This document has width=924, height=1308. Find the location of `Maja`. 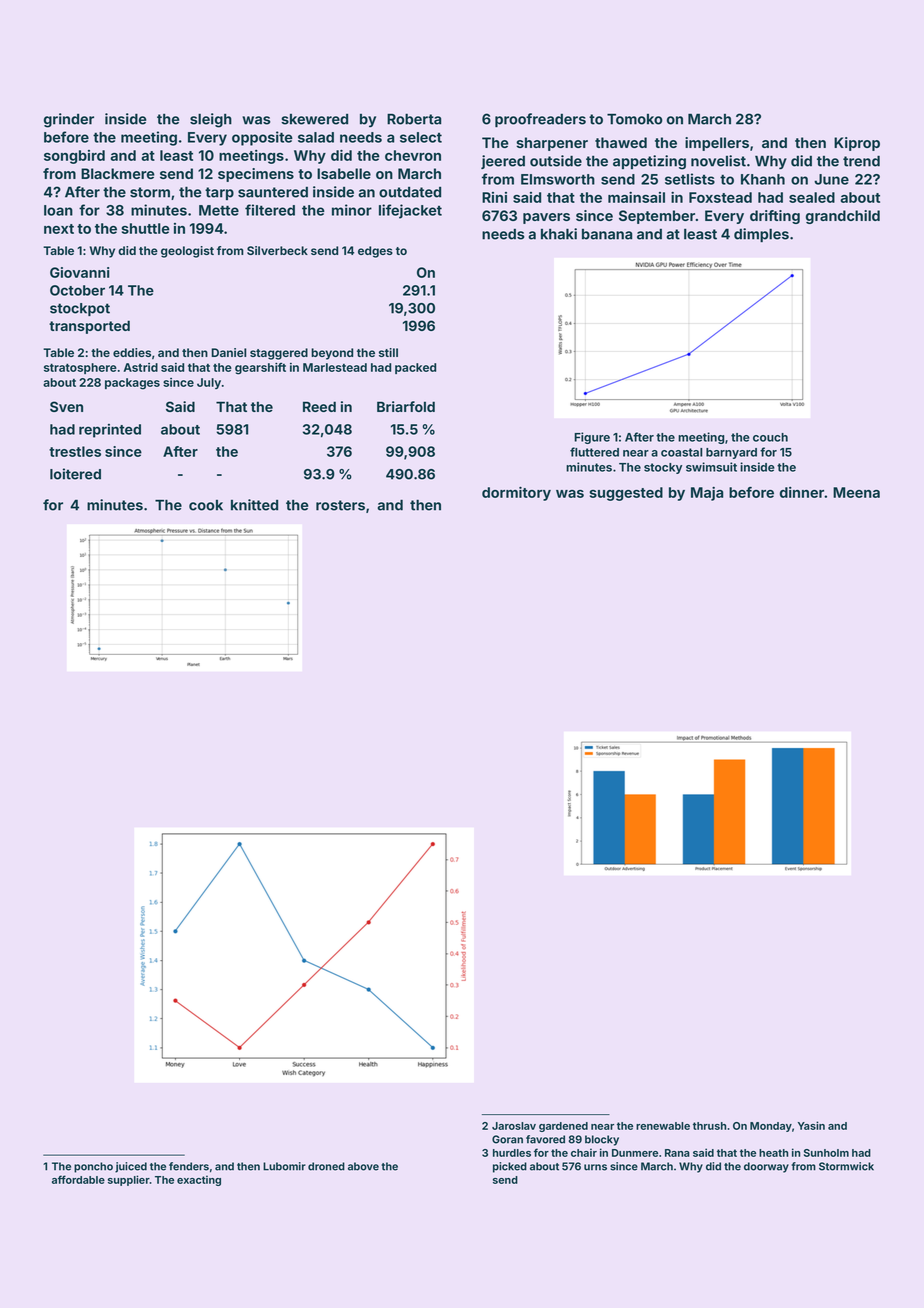

Maja is located at coordinates (707, 494).
